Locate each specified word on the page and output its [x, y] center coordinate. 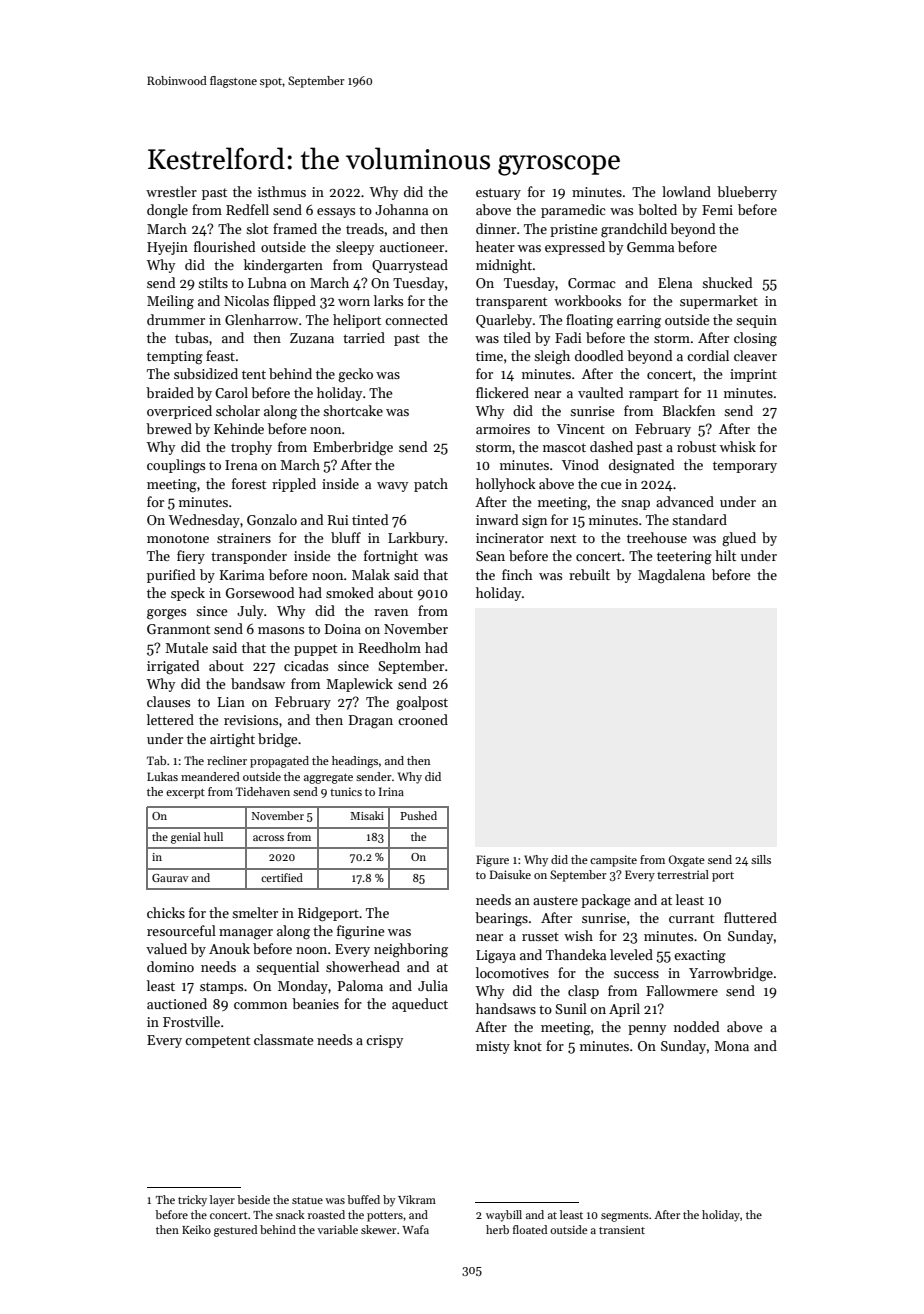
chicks [166, 912]
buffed [363, 1199]
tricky [192, 1201]
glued [739, 539]
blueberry [747, 193]
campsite [613, 861]
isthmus [282, 191]
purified [171, 576]
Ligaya [496, 957]
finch [517, 574]
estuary [498, 194]
